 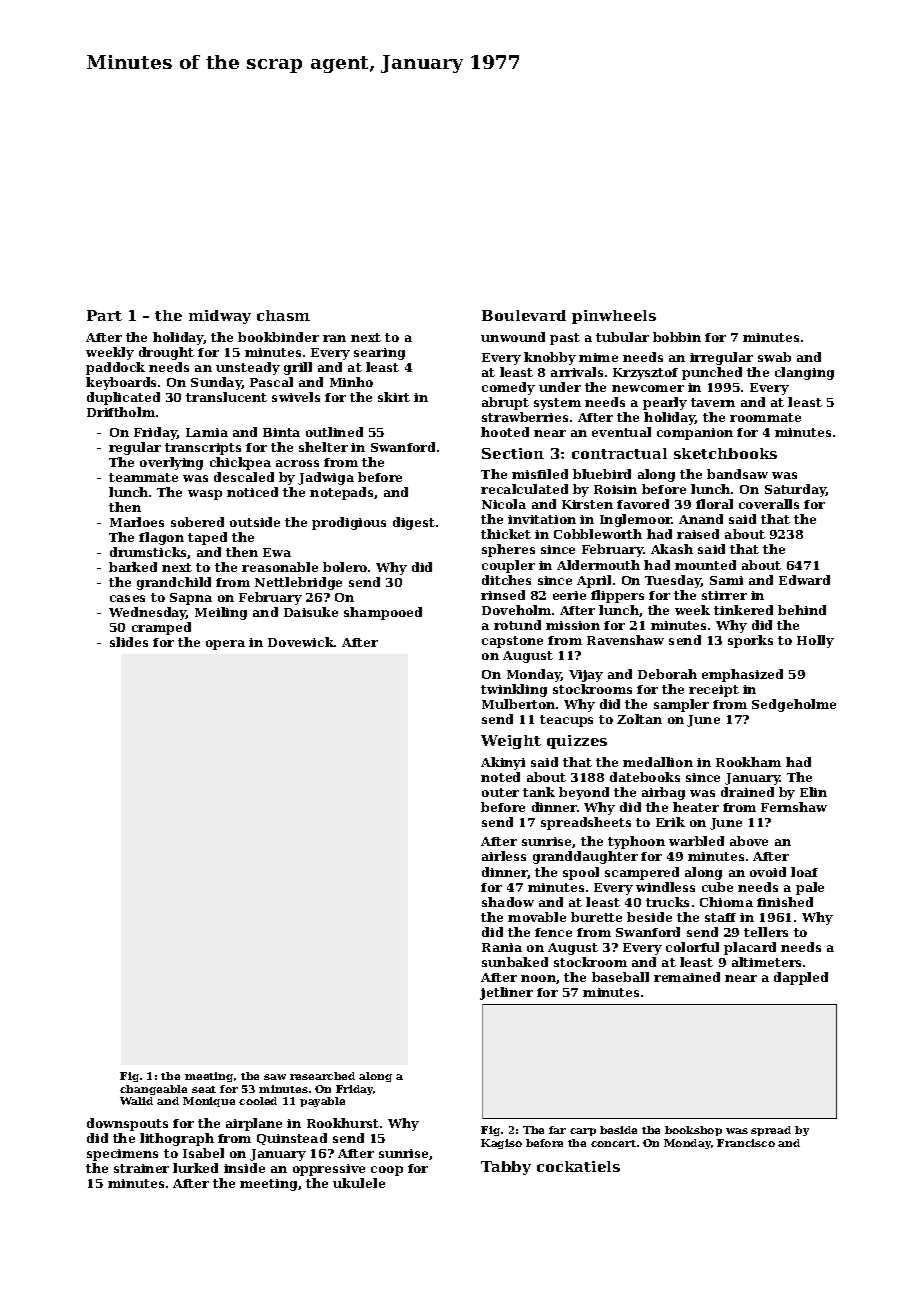 I want to click on windless, so click(x=665, y=887).
